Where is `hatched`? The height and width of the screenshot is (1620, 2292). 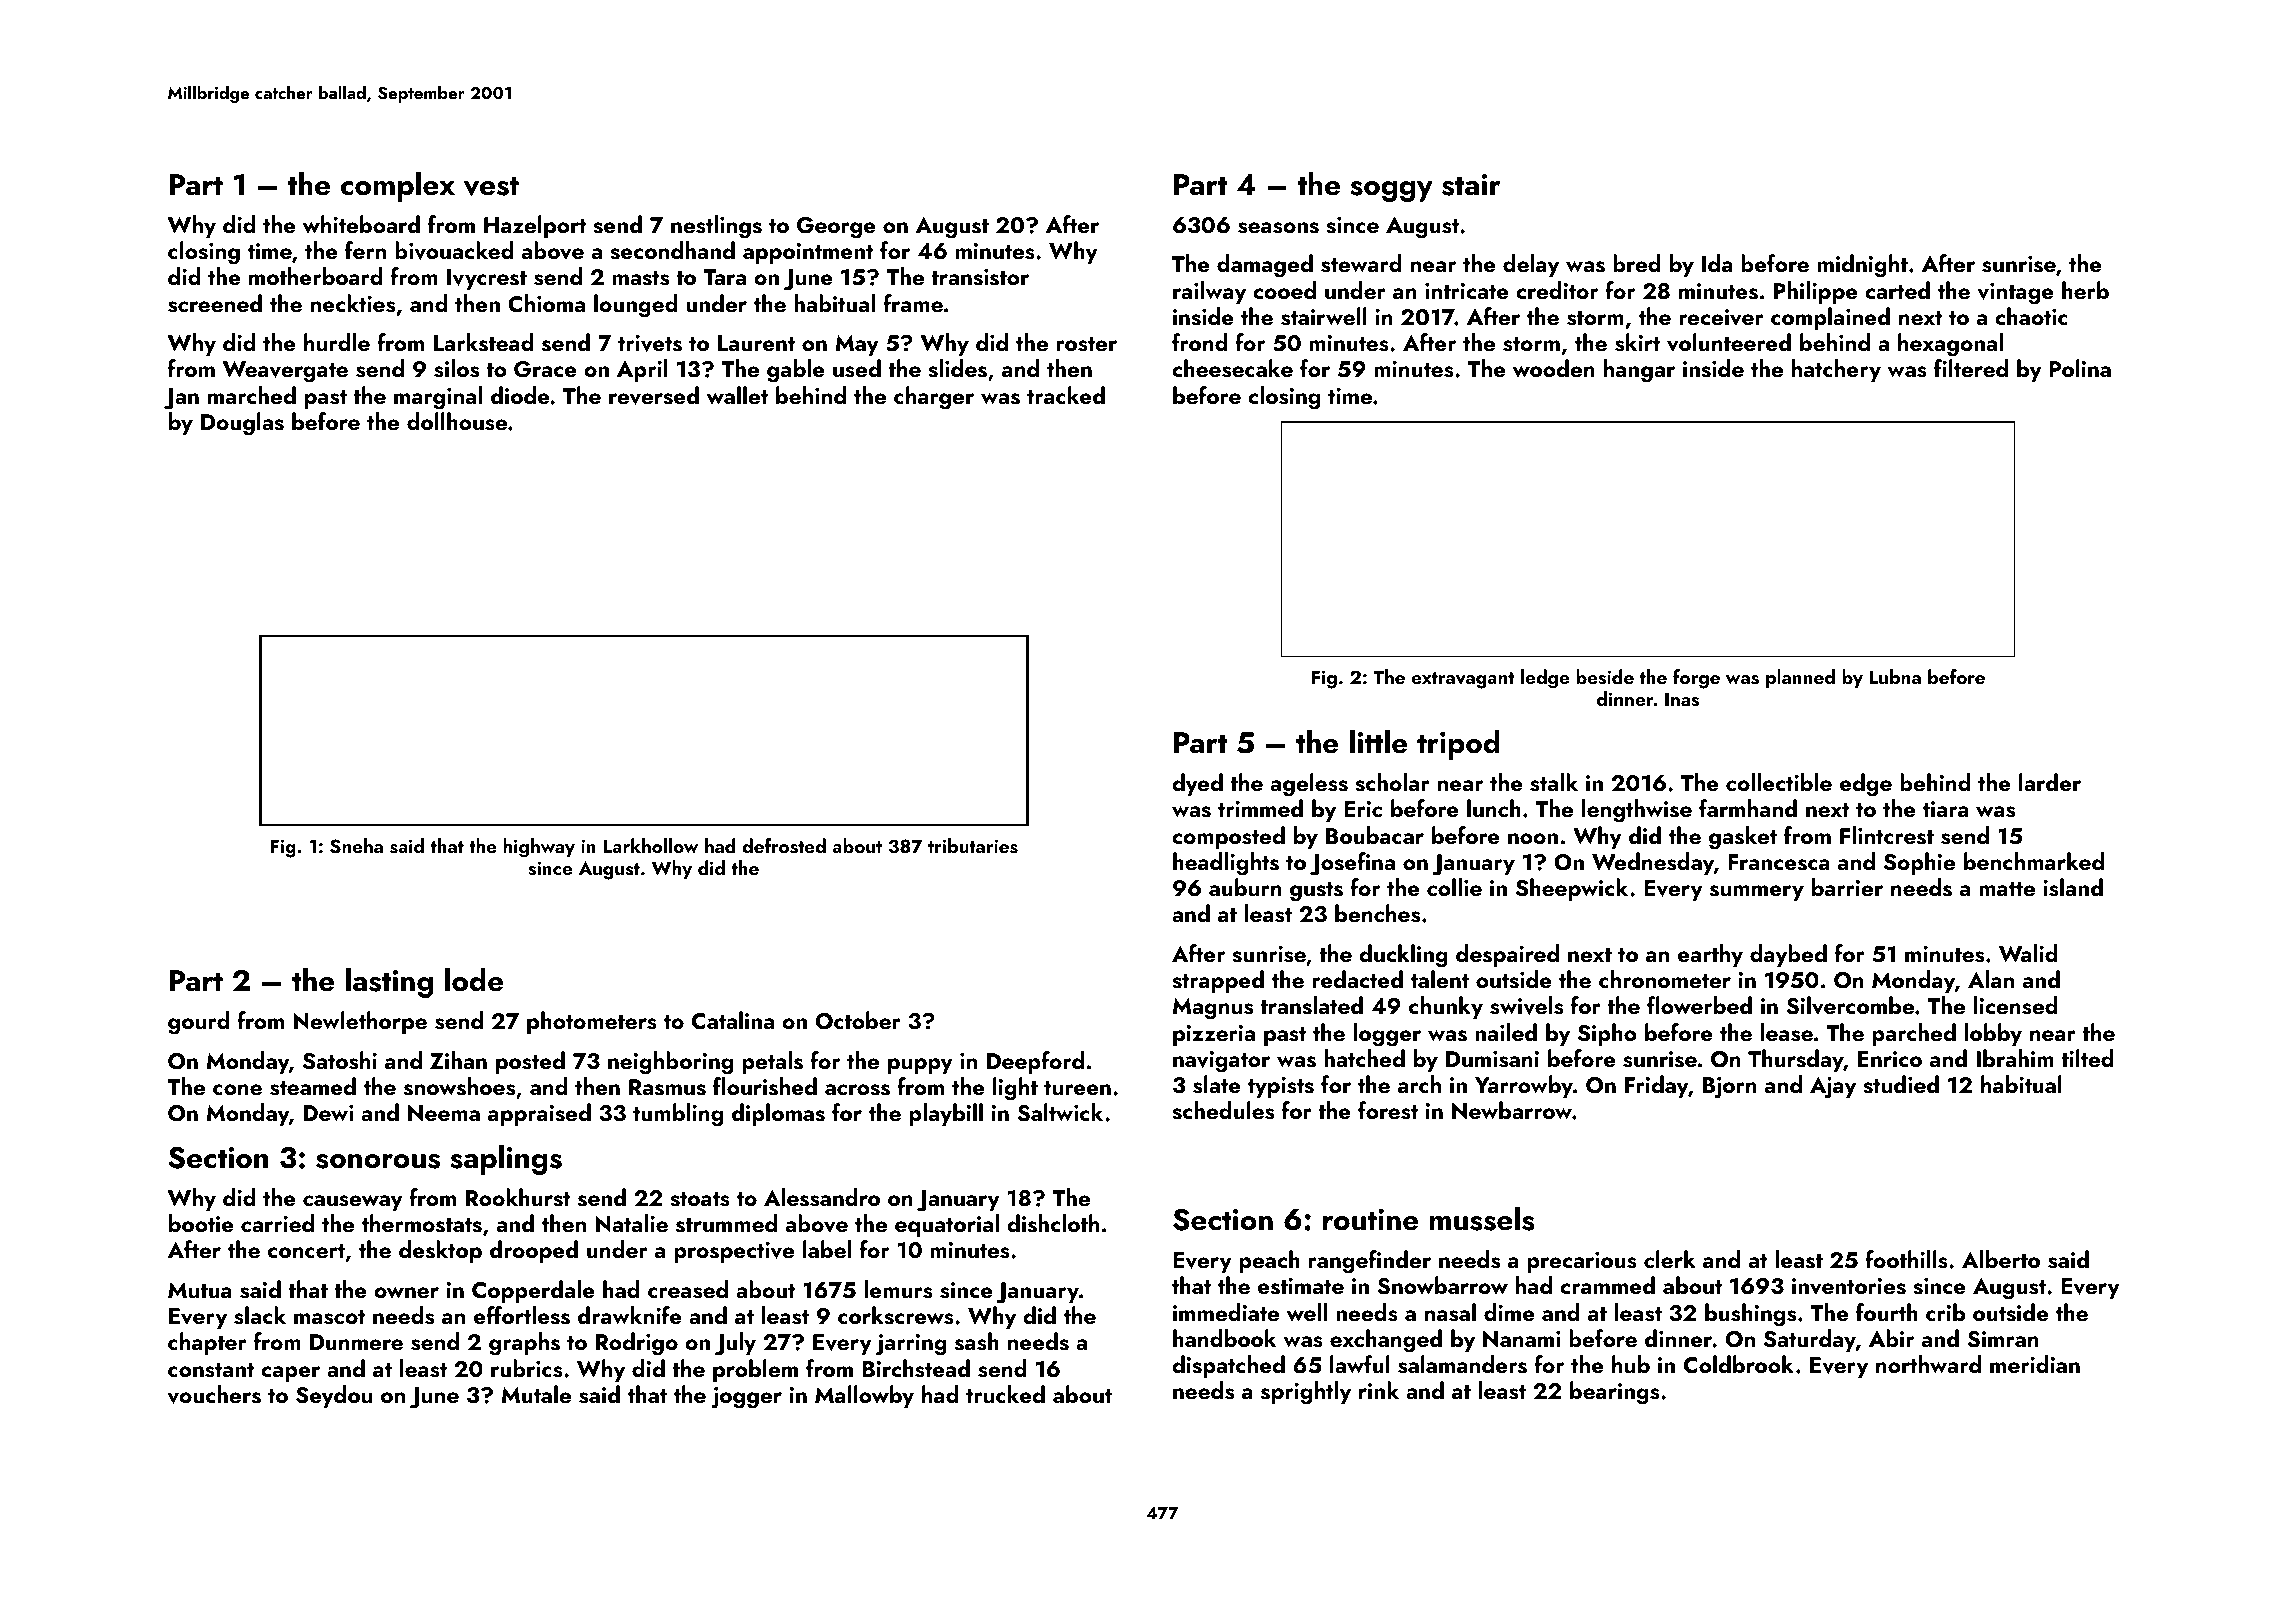 hatched is located at coordinates (1364, 1058).
